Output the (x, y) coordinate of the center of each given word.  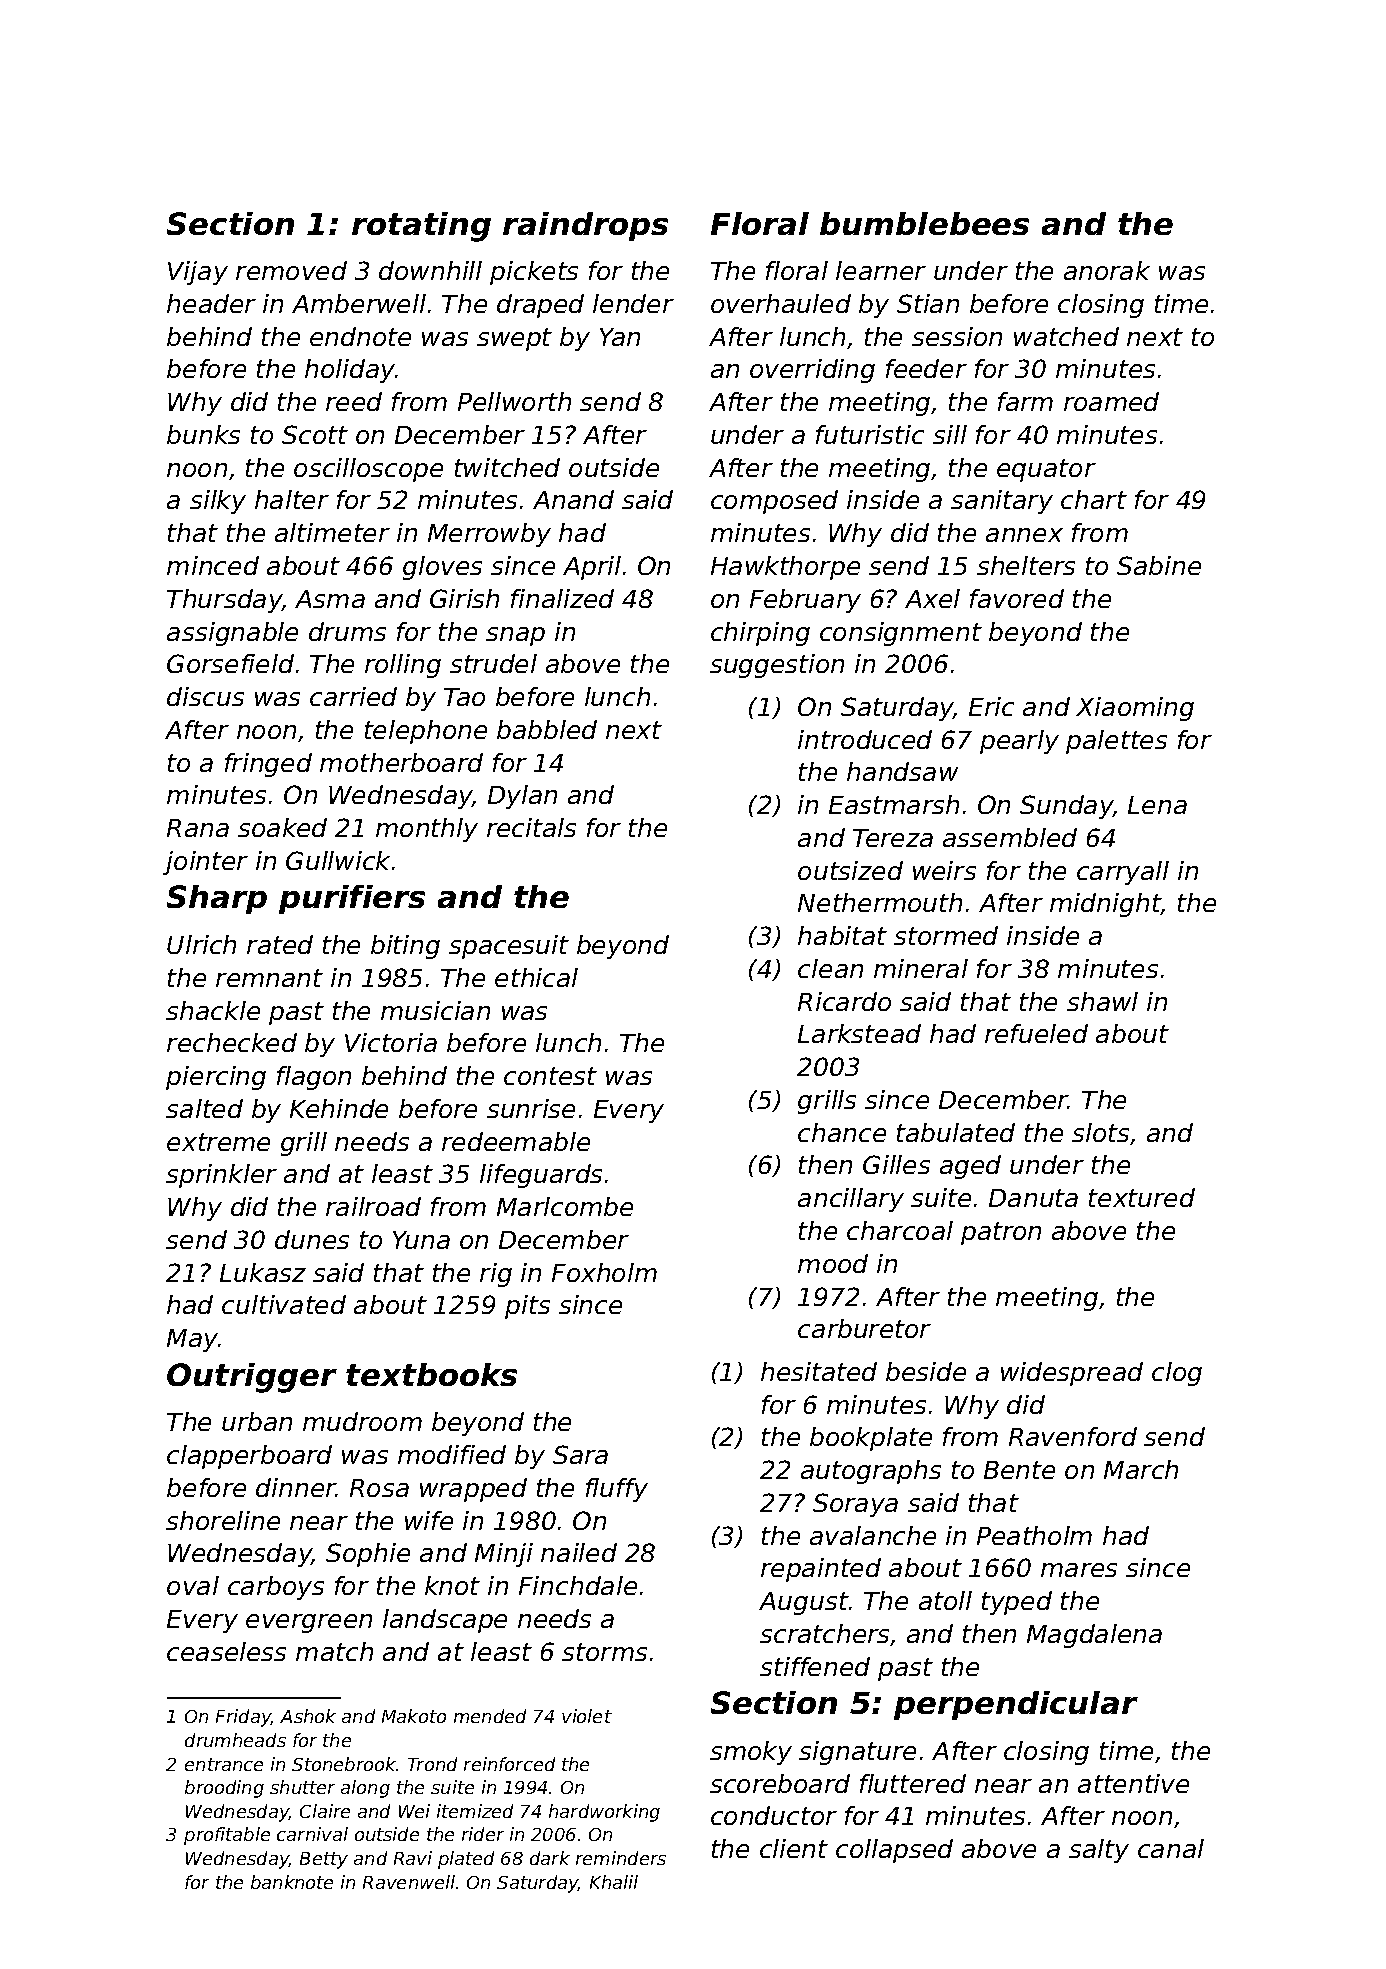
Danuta (1033, 1198)
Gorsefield (230, 663)
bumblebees (924, 223)
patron (1001, 1233)
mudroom (362, 1421)
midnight (1105, 905)
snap (515, 636)
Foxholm (604, 1272)
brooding (224, 1789)
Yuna (421, 1240)
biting (405, 947)
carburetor (864, 1328)
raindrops (585, 226)
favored (1017, 598)
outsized (850, 870)
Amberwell (359, 303)
